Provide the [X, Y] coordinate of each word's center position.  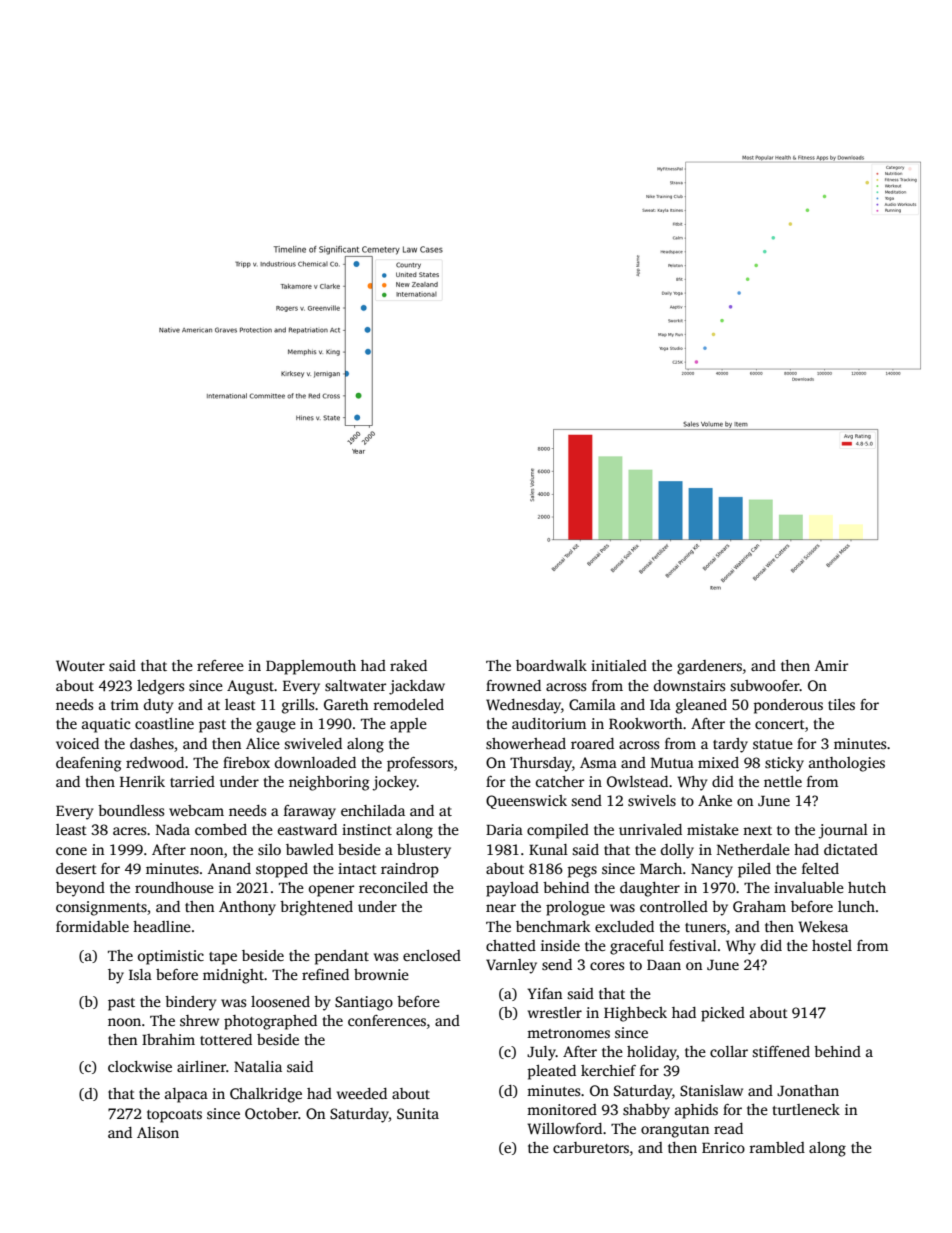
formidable [92, 926]
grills [298, 706]
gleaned [701, 706]
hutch [867, 887]
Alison [158, 1132]
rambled [777, 1147]
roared [592, 743]
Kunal [548, 849]
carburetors [591, 1147]
